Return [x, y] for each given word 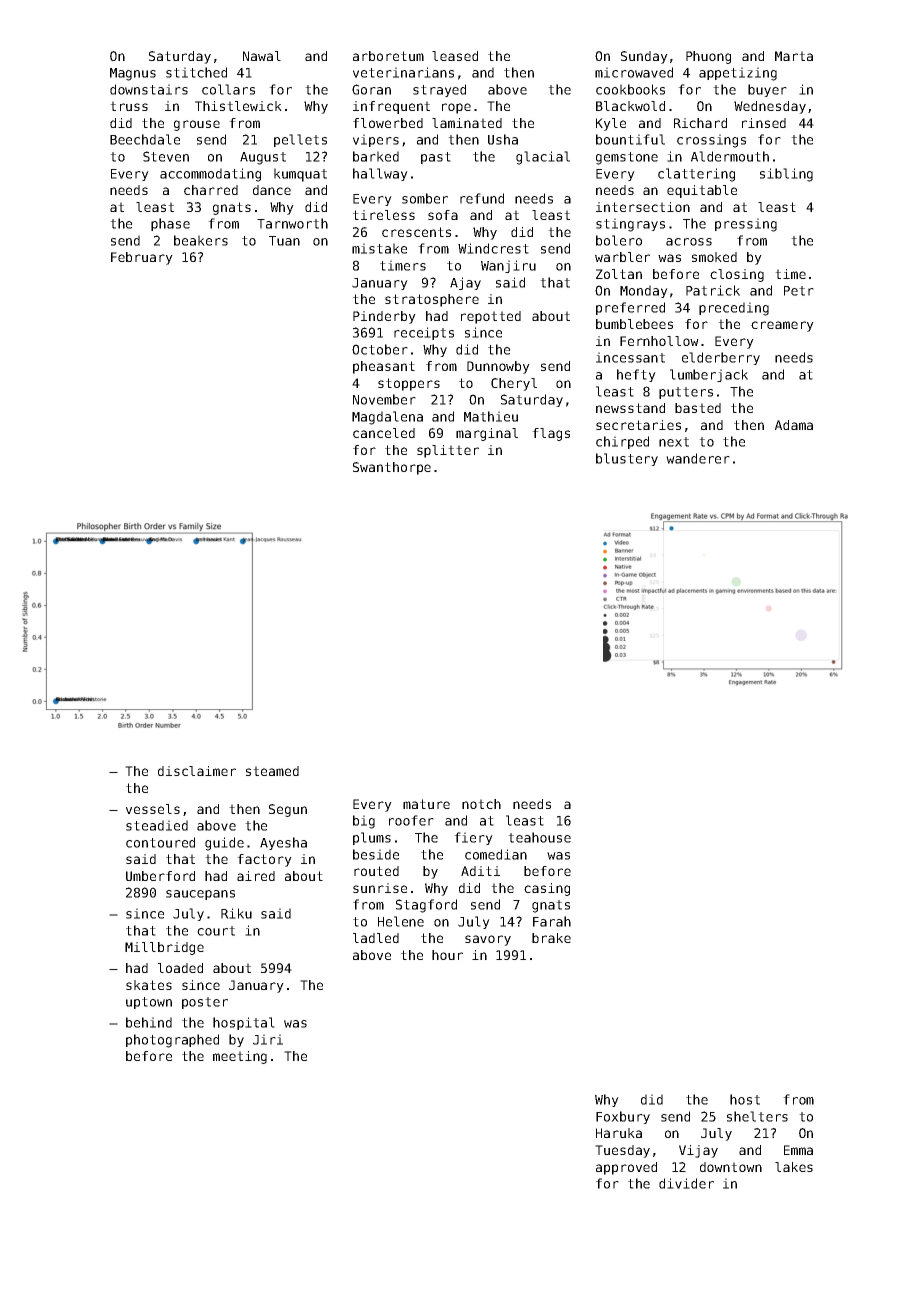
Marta [794, 56]
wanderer [698, 458]
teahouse [539, 837]
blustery [627, 459]
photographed [172, 1041]
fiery [473, 838]
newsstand [630, 408]
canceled [384, 433]
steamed [272, 771]
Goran [371, 89]
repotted [491, 317]
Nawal [262, 56]
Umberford [160, 876]
